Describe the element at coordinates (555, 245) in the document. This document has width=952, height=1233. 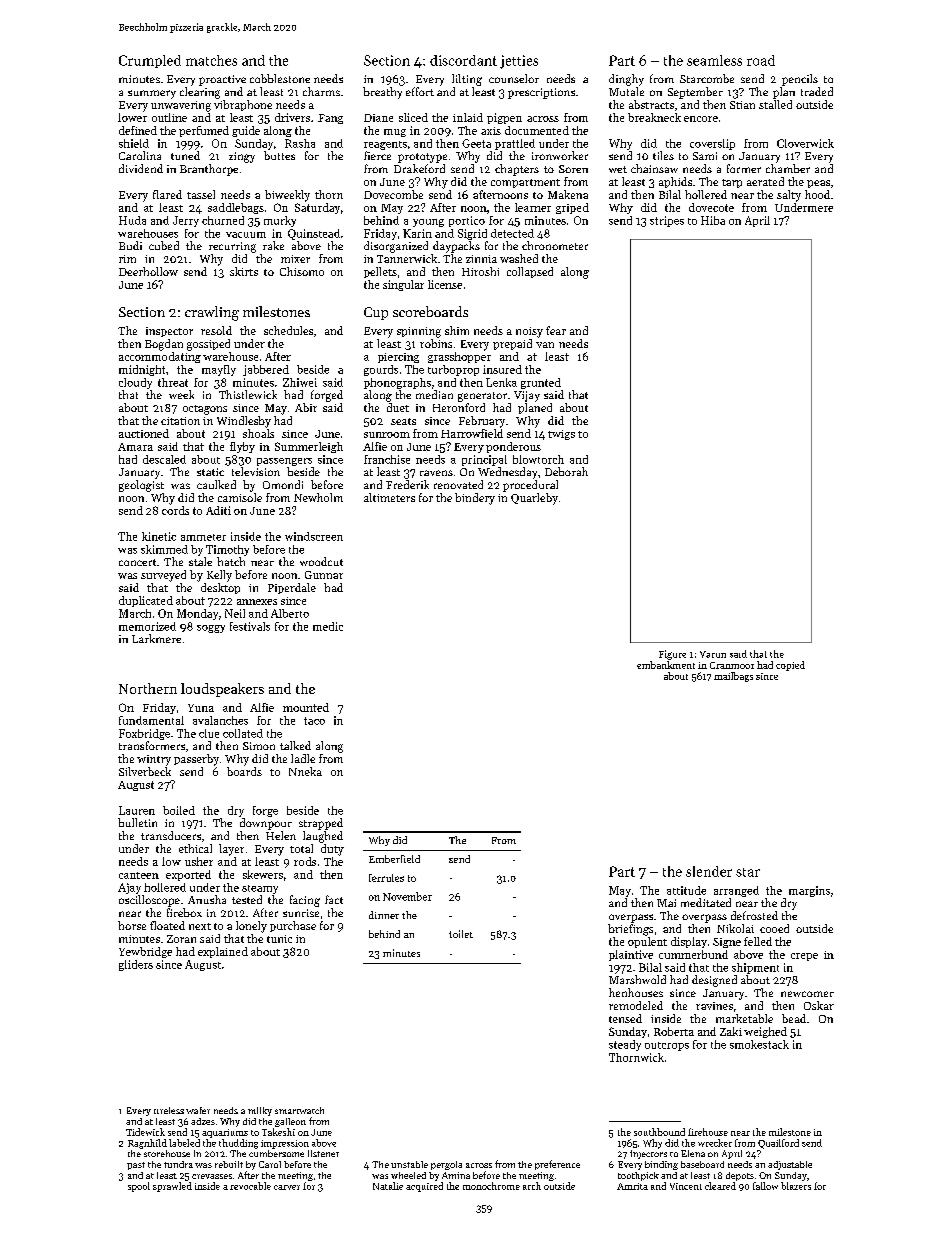
I see `chronometer` at that location.
